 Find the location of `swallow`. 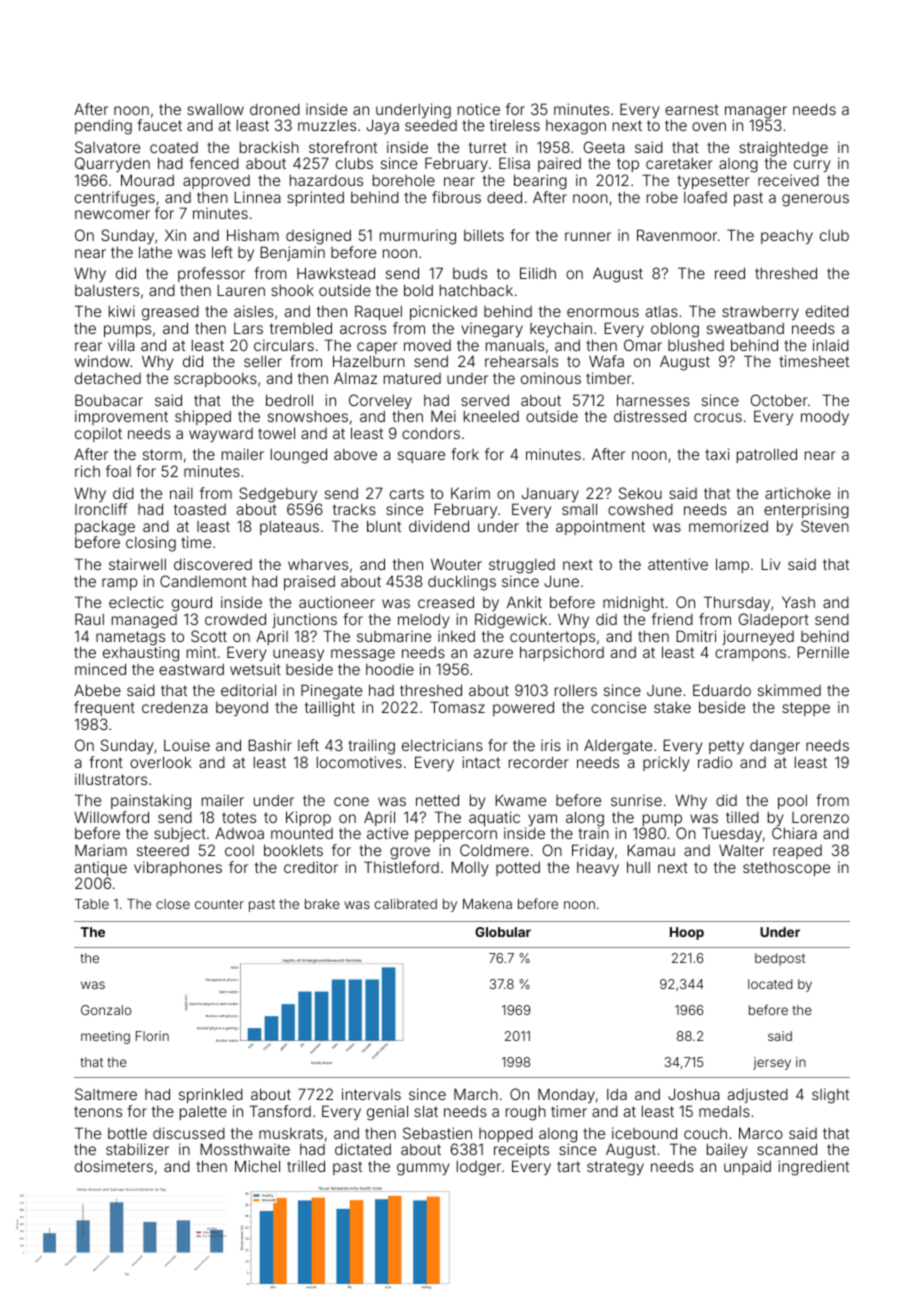

swallow is located at coordinates (215, 109).
